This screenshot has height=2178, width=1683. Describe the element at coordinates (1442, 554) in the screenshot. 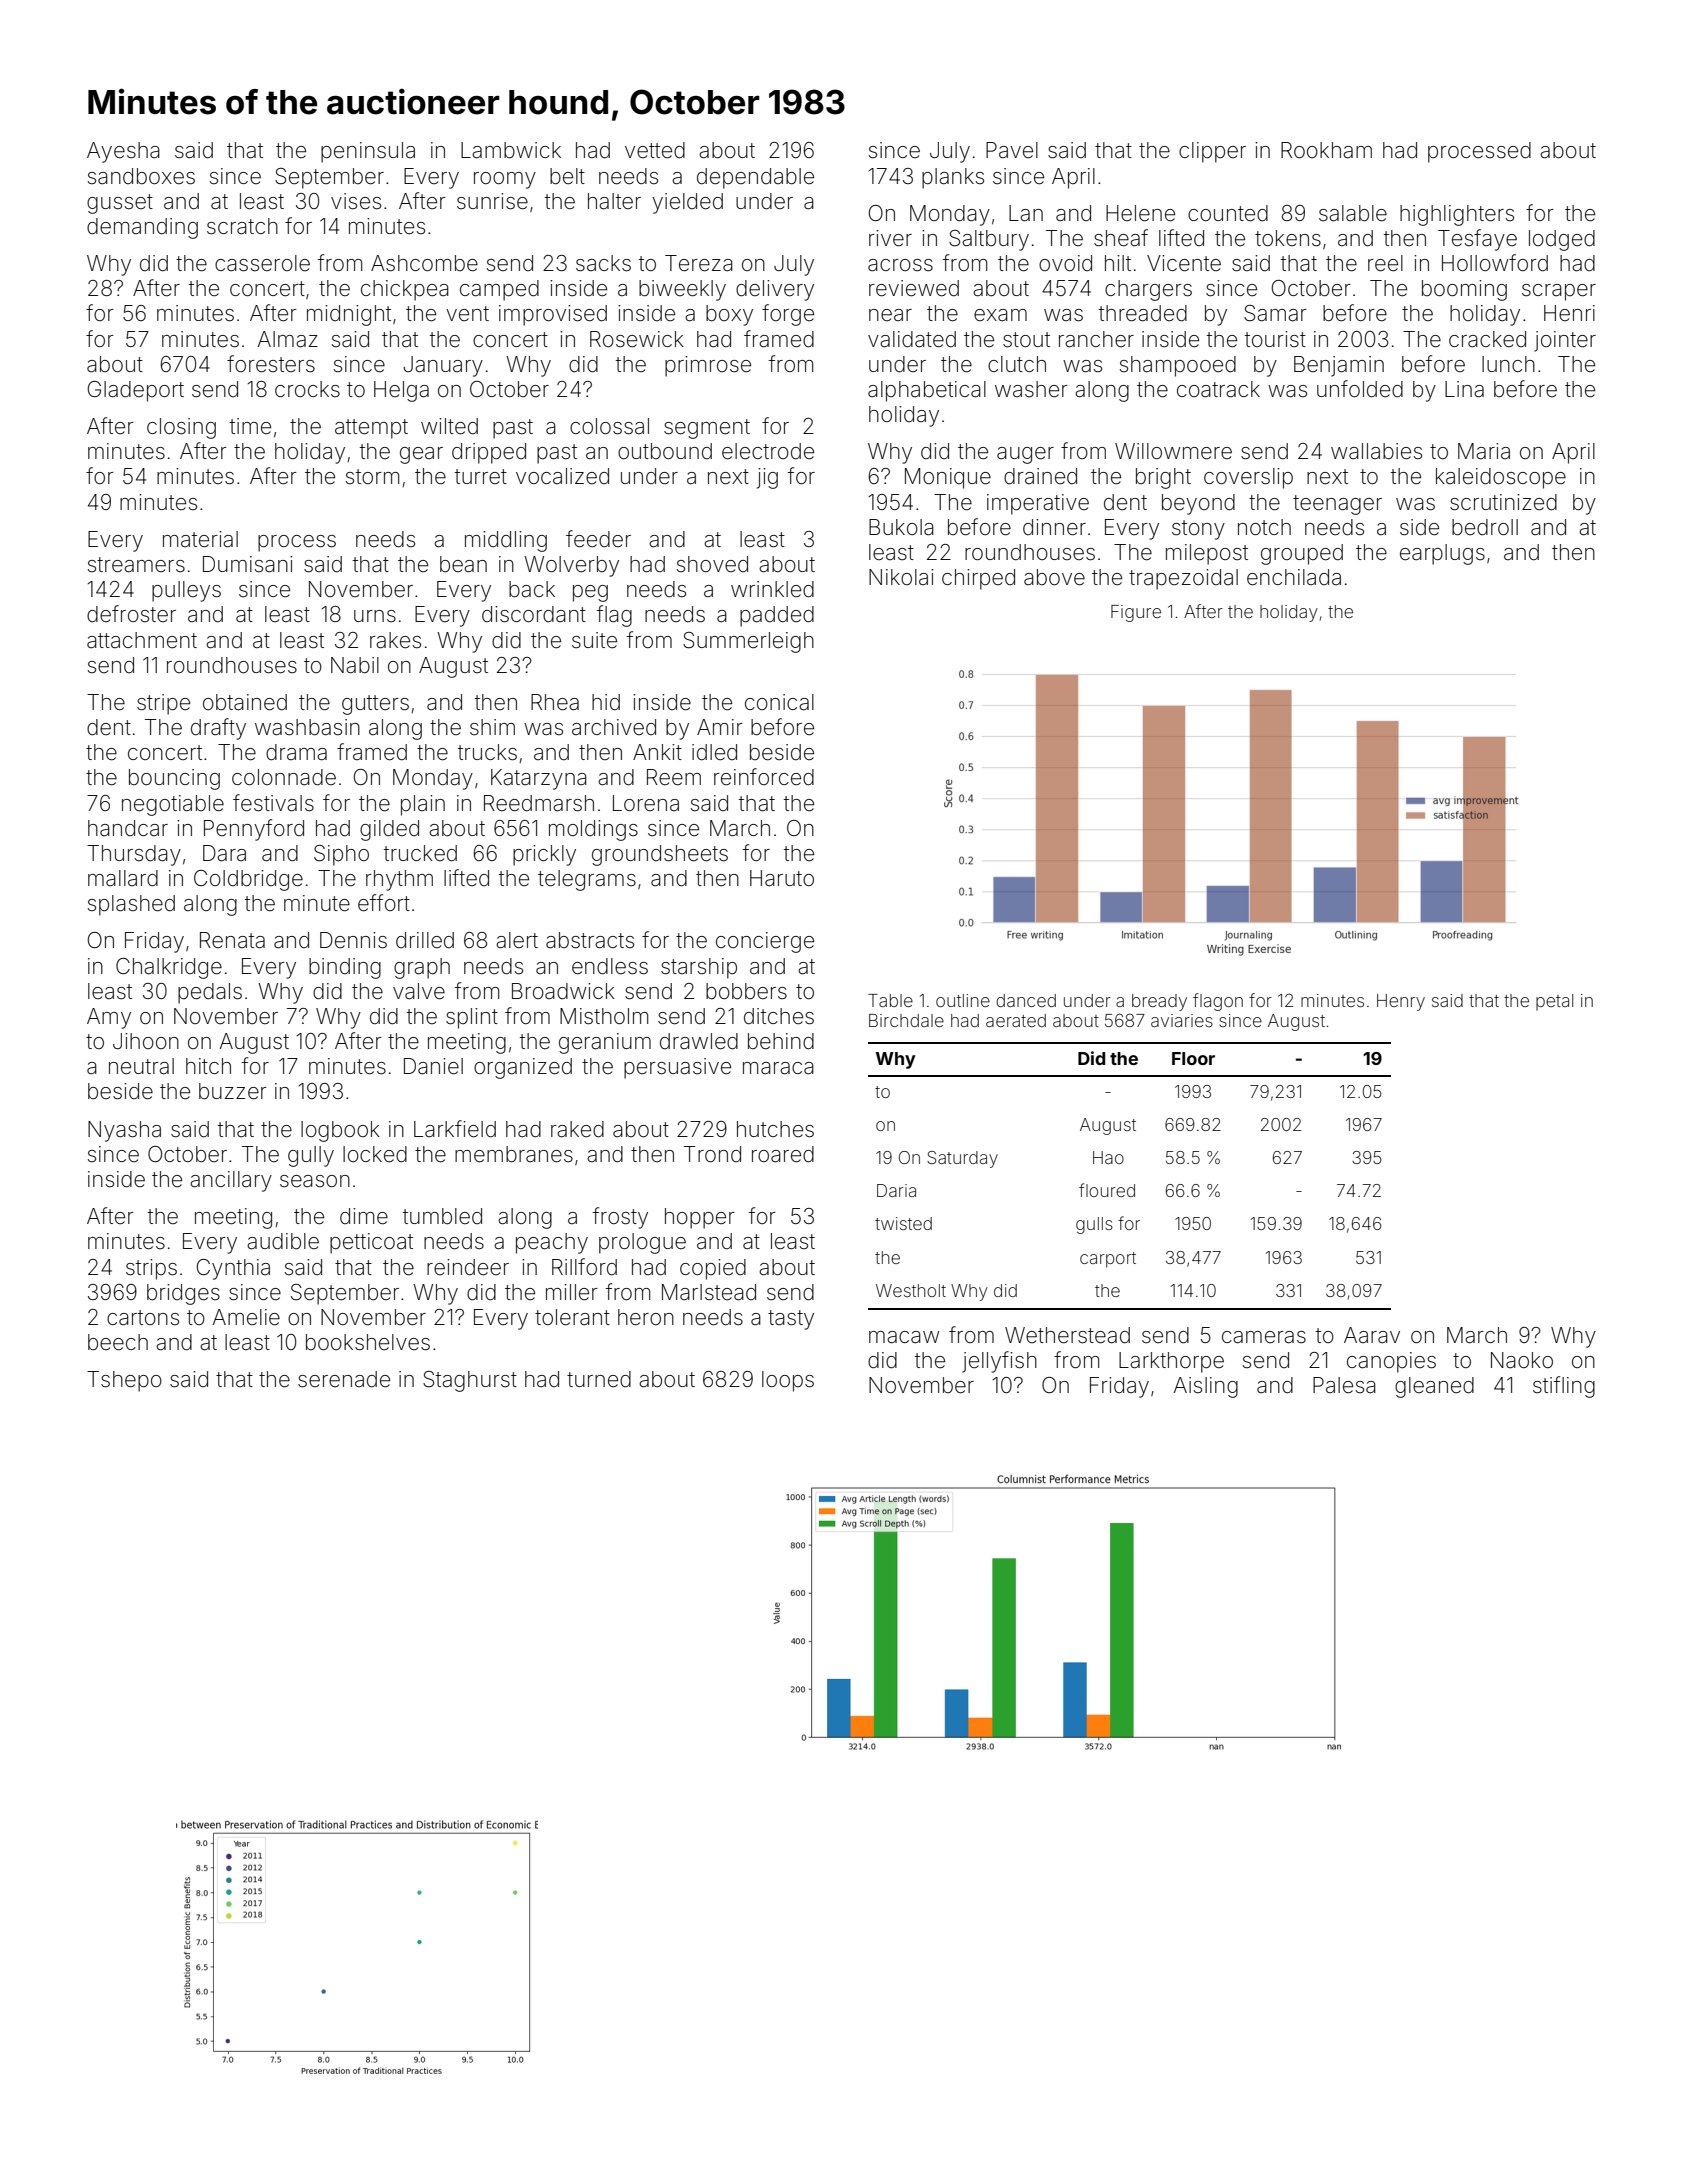

I see `earplugs` at that location.
